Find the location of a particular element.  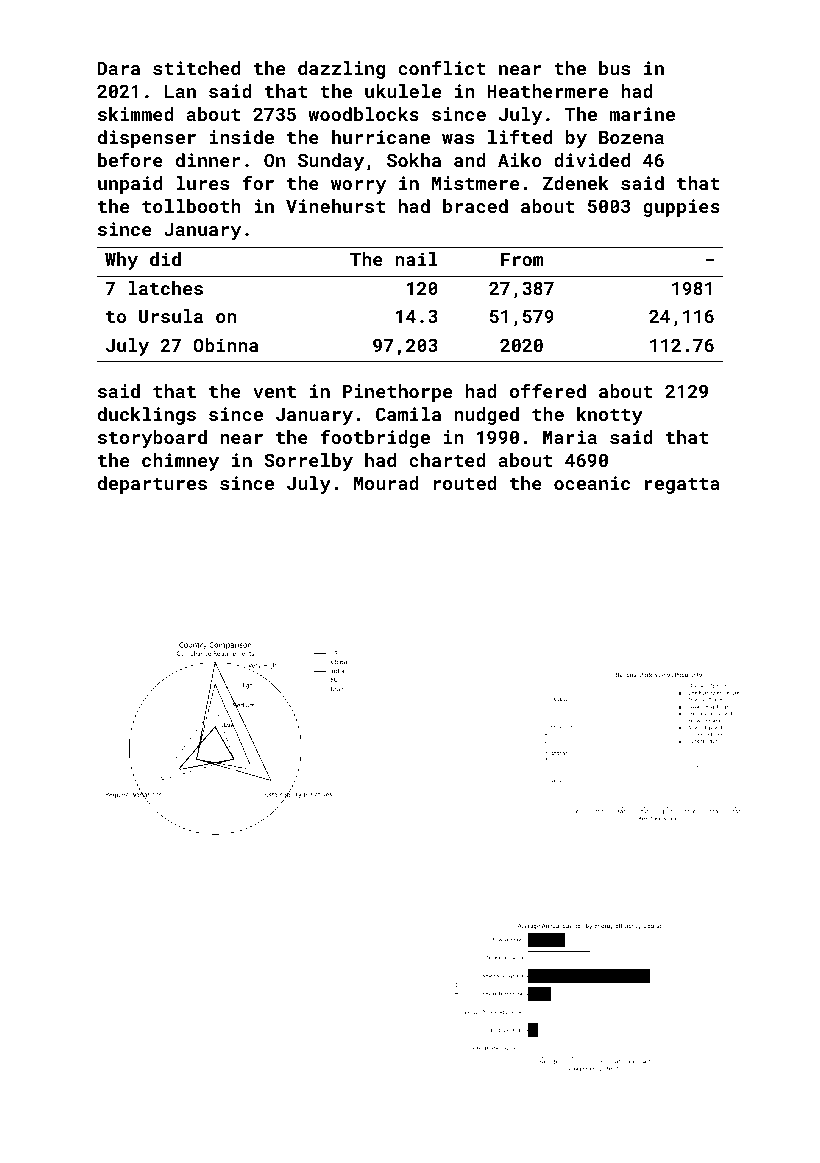

vent is located at coordinates (274, 392).
